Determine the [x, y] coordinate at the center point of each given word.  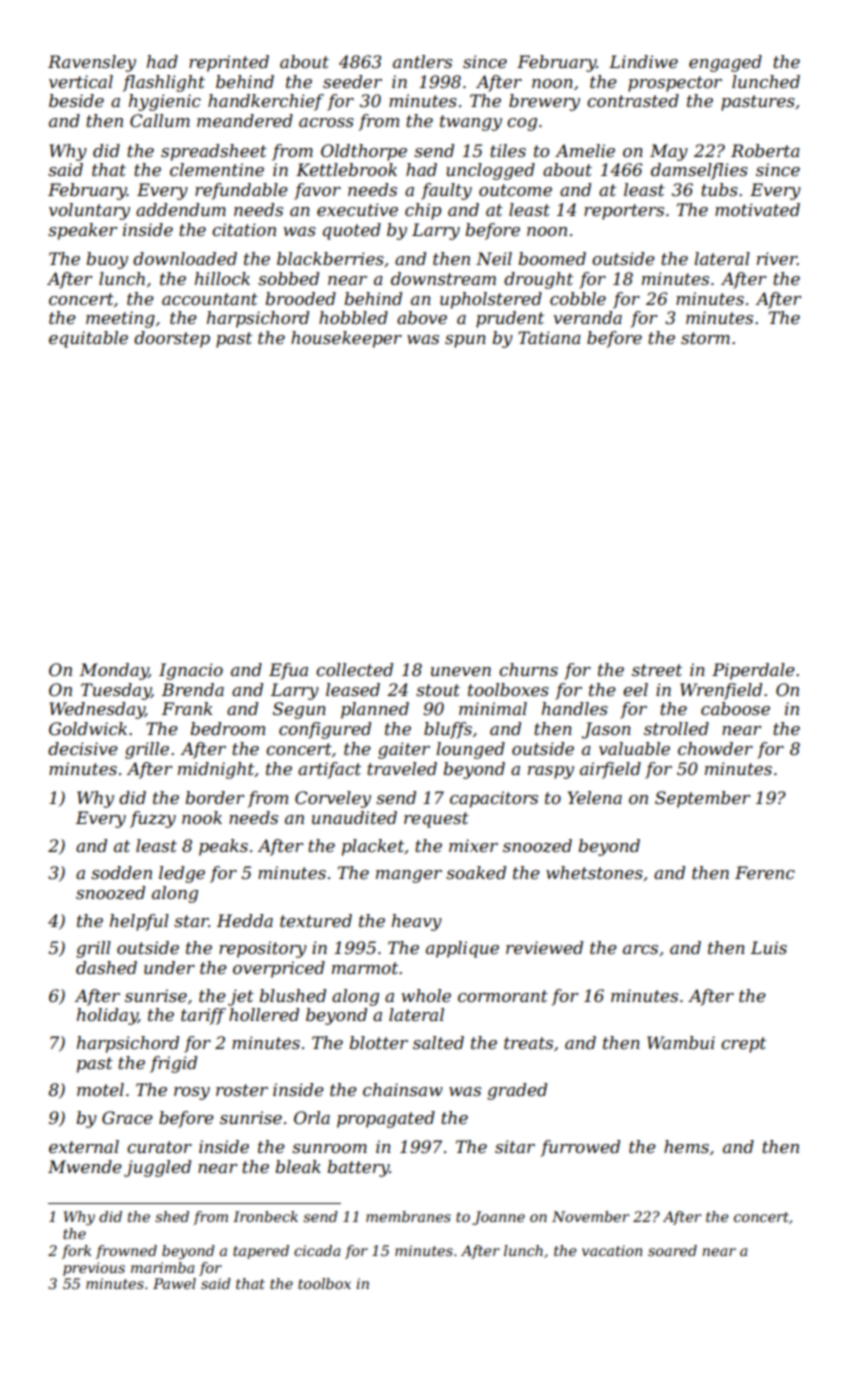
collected [354, 669]
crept [743, 1045]
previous [94, 1269]
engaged [725, 63]
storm [705, 338]
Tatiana [549, 337]
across [326, 122]
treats [528, 1043]
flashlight [164, 83]
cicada [317, 1250]
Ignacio [191, 671]
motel [100, 1089]
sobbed [288, 278]
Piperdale [753, 671]
